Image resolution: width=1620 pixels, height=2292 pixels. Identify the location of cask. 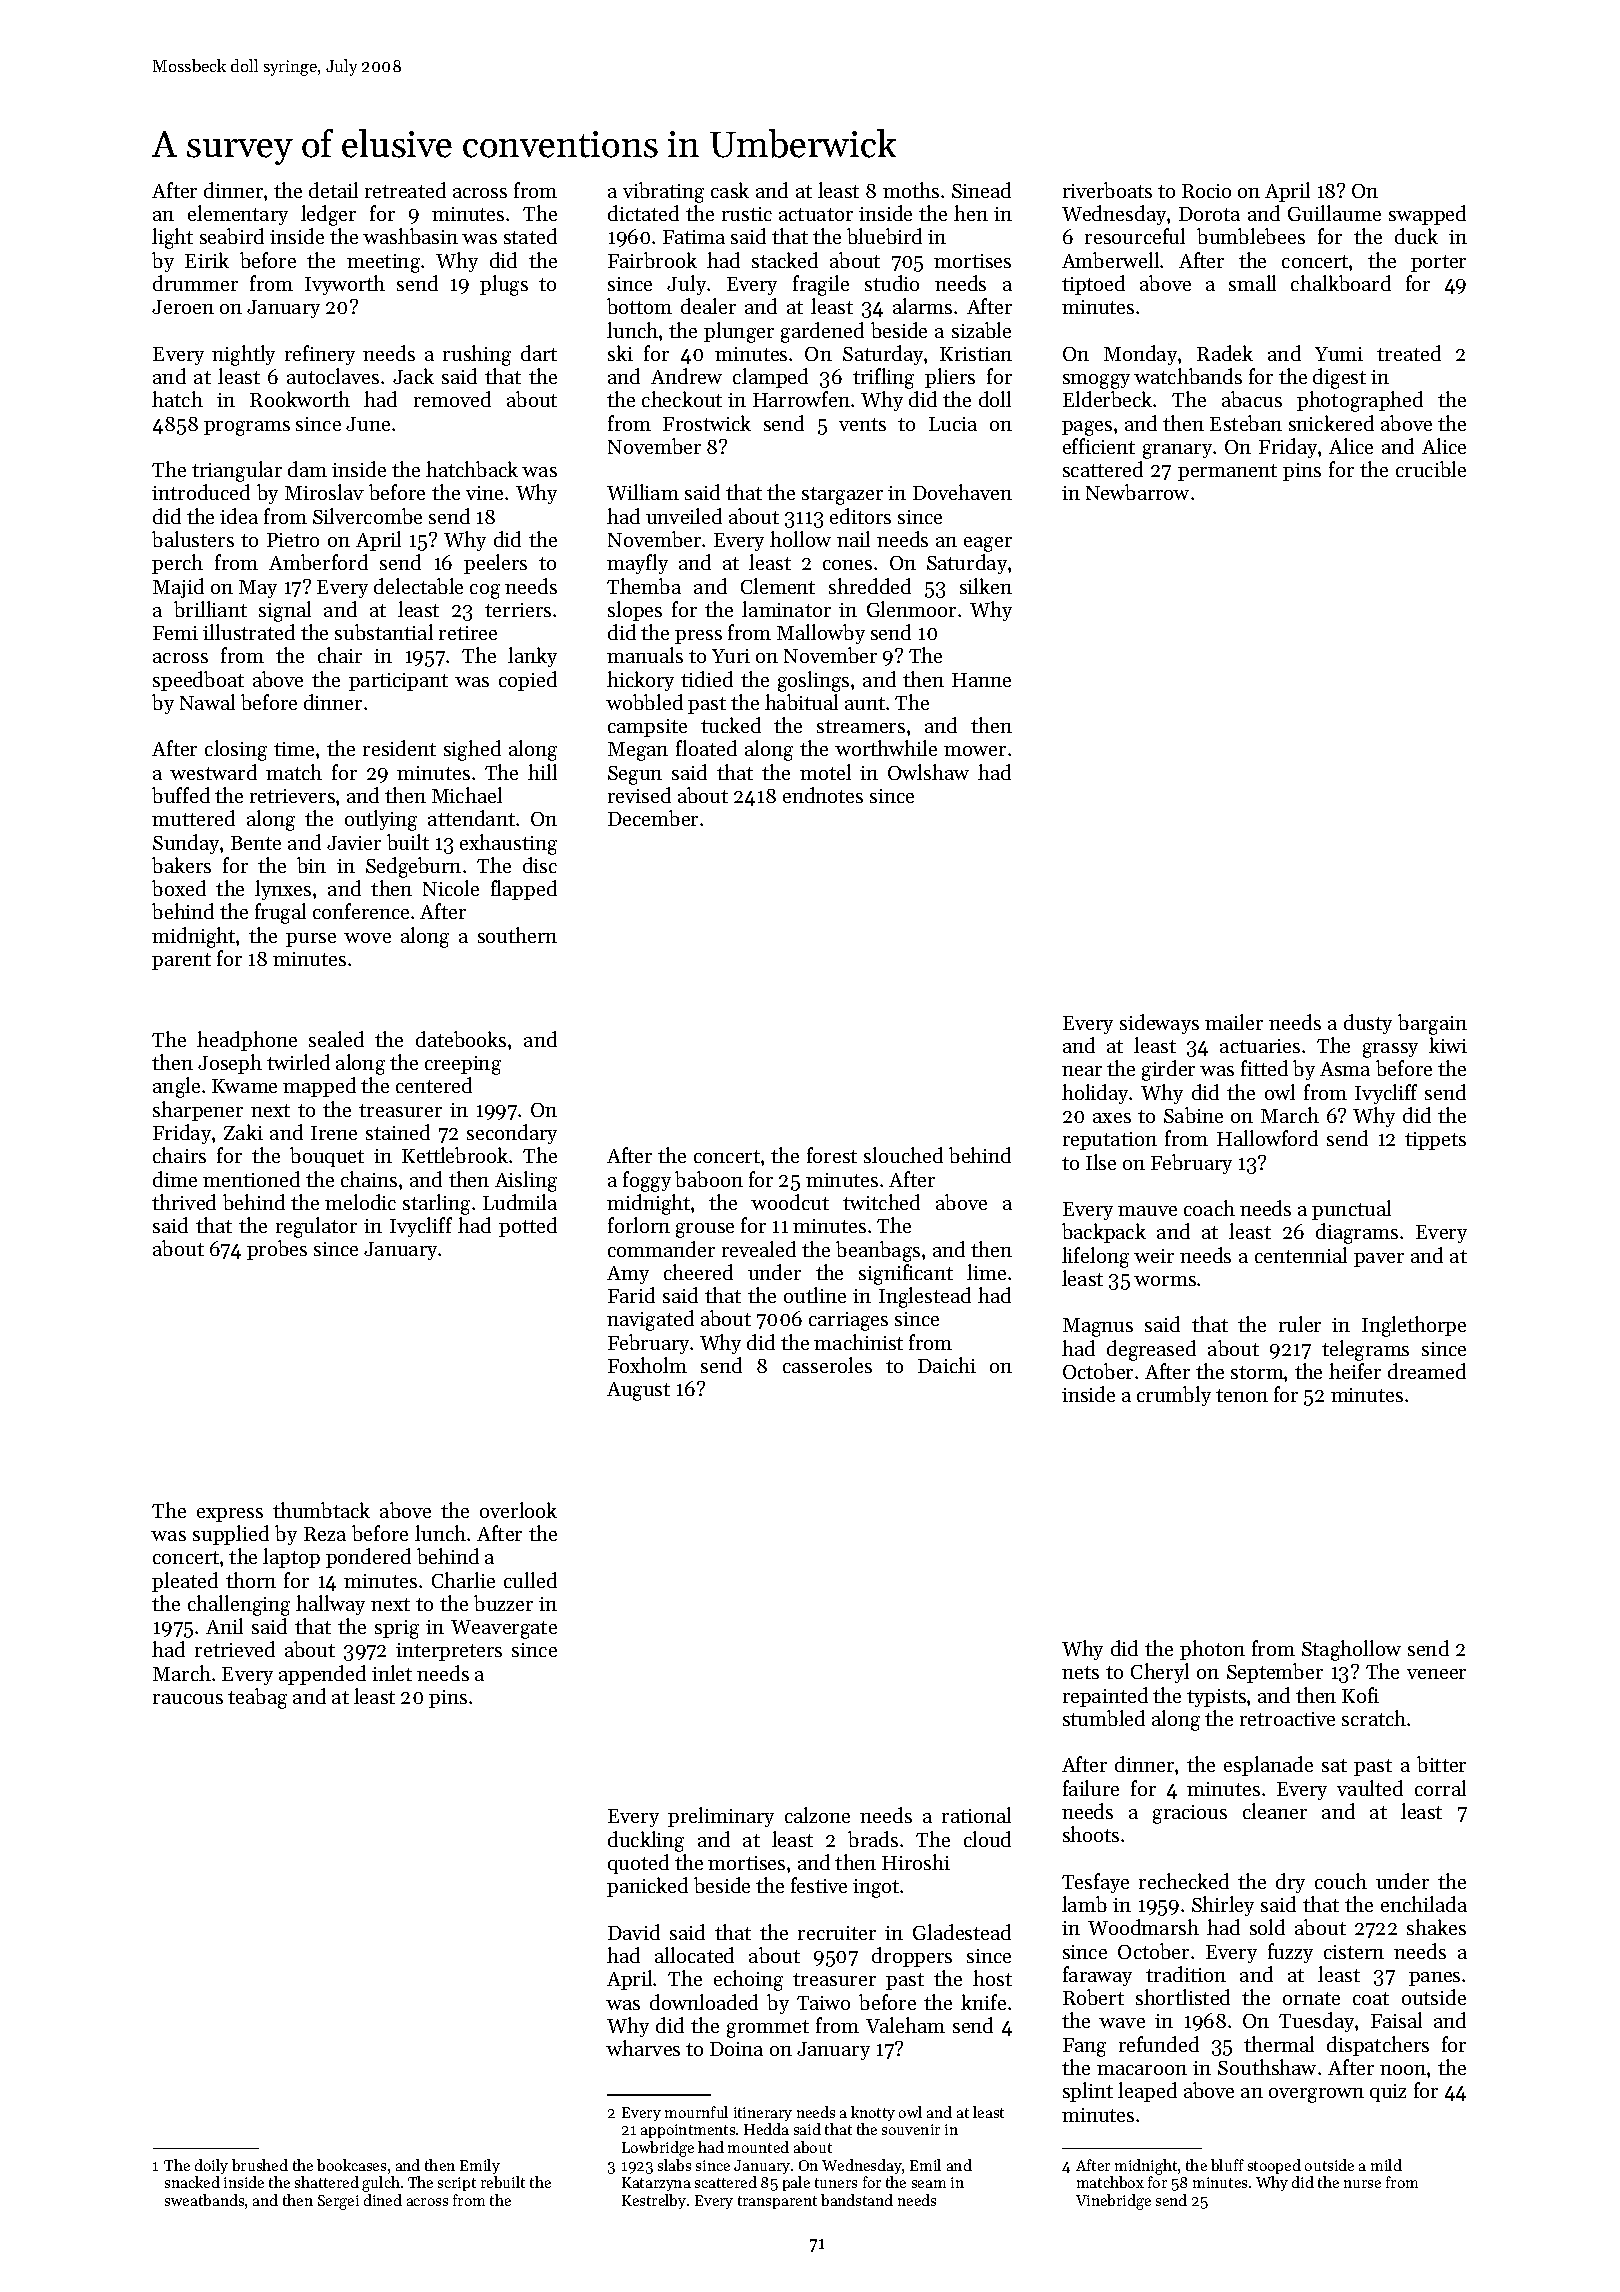
(730, 190).
